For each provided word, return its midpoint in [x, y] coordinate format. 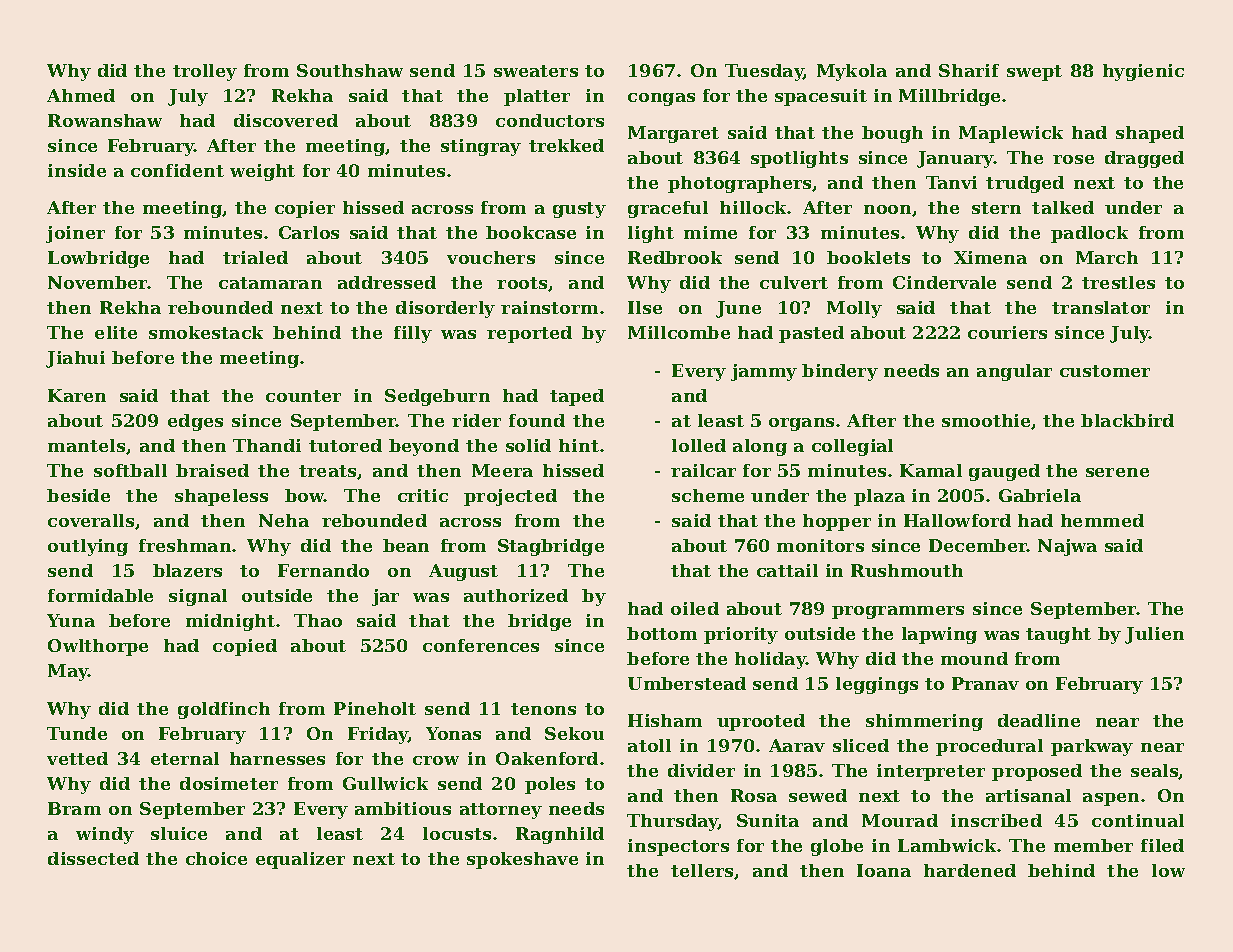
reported [529, 334]
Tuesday [764, 72]
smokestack [206, 332]
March [1107, 257]
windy [105, 835]
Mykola [852, 72]
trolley [205, 72]
